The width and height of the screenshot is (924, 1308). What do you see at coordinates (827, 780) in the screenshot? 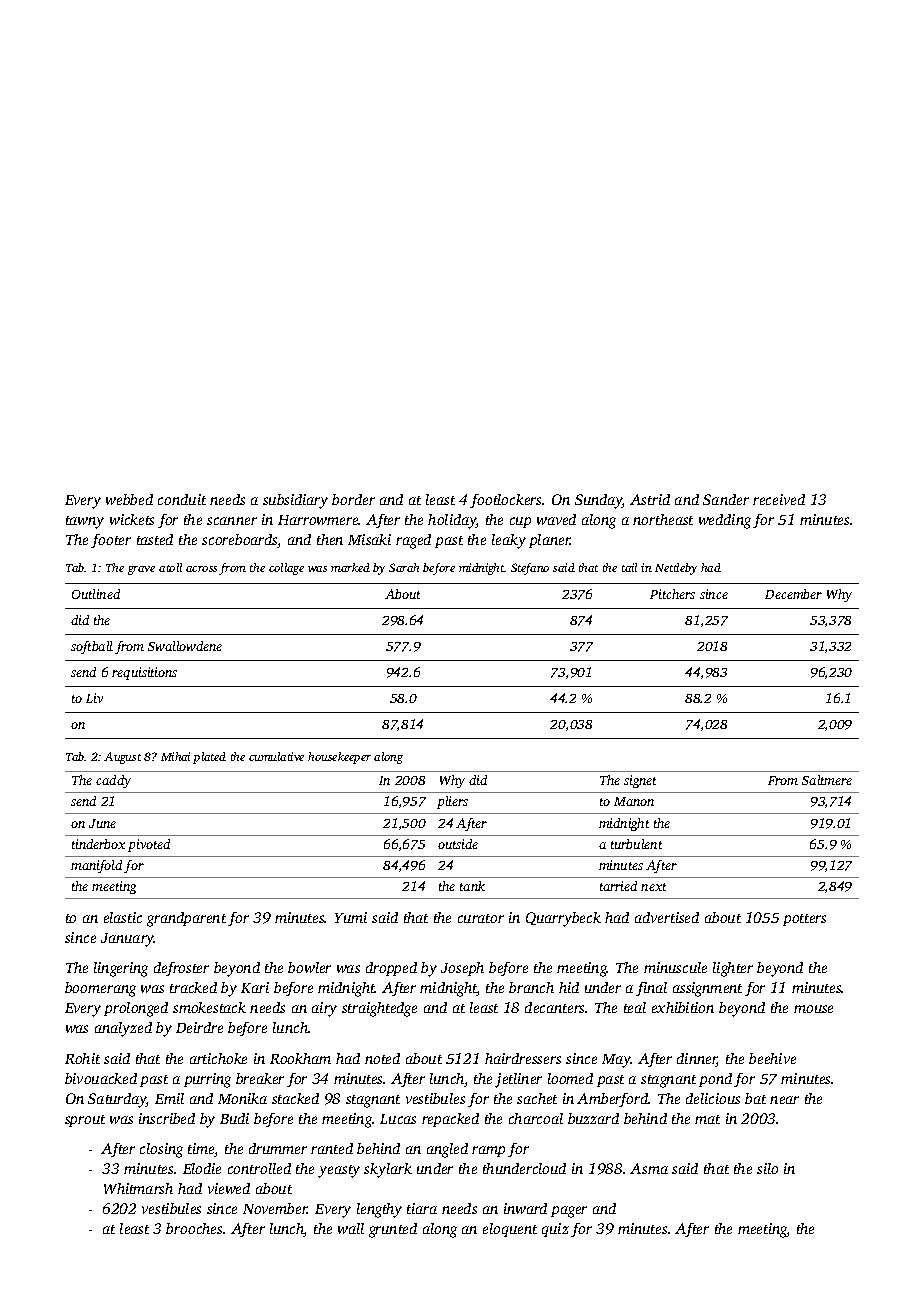
I see `Saltmere` at bounding box center [827, 780].
